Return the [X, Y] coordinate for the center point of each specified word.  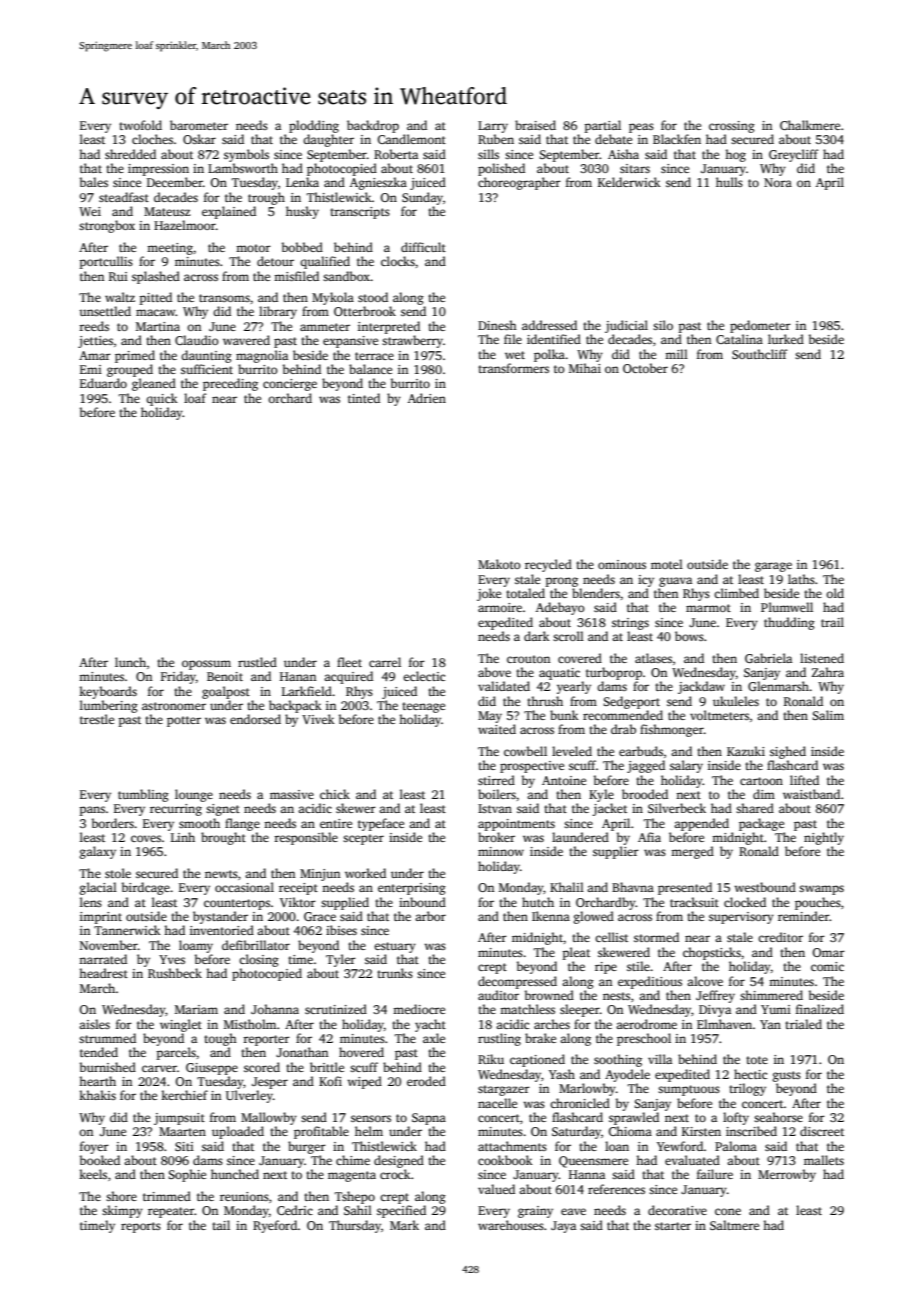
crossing [732, 127]
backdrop [373, 126]
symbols [246, 155]
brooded [645, 794]
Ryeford [275, 1226]
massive [292, 794]
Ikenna [551, 916]
